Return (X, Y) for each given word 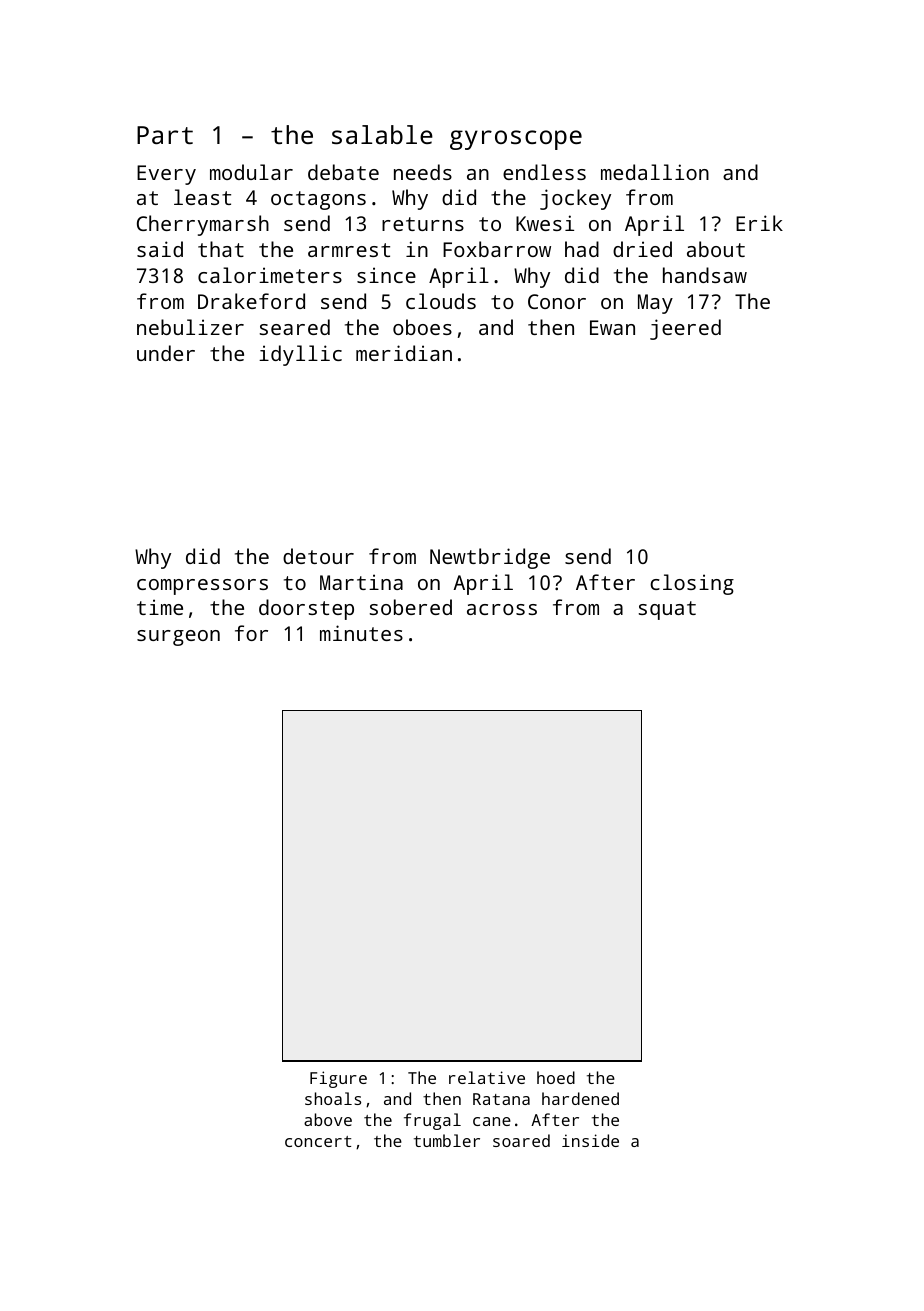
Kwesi (545, 223)
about (716, 249)
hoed (556, 1077)
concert (318, 1141)
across (502, 609)
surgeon (178, 638)
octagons (318, 200)
